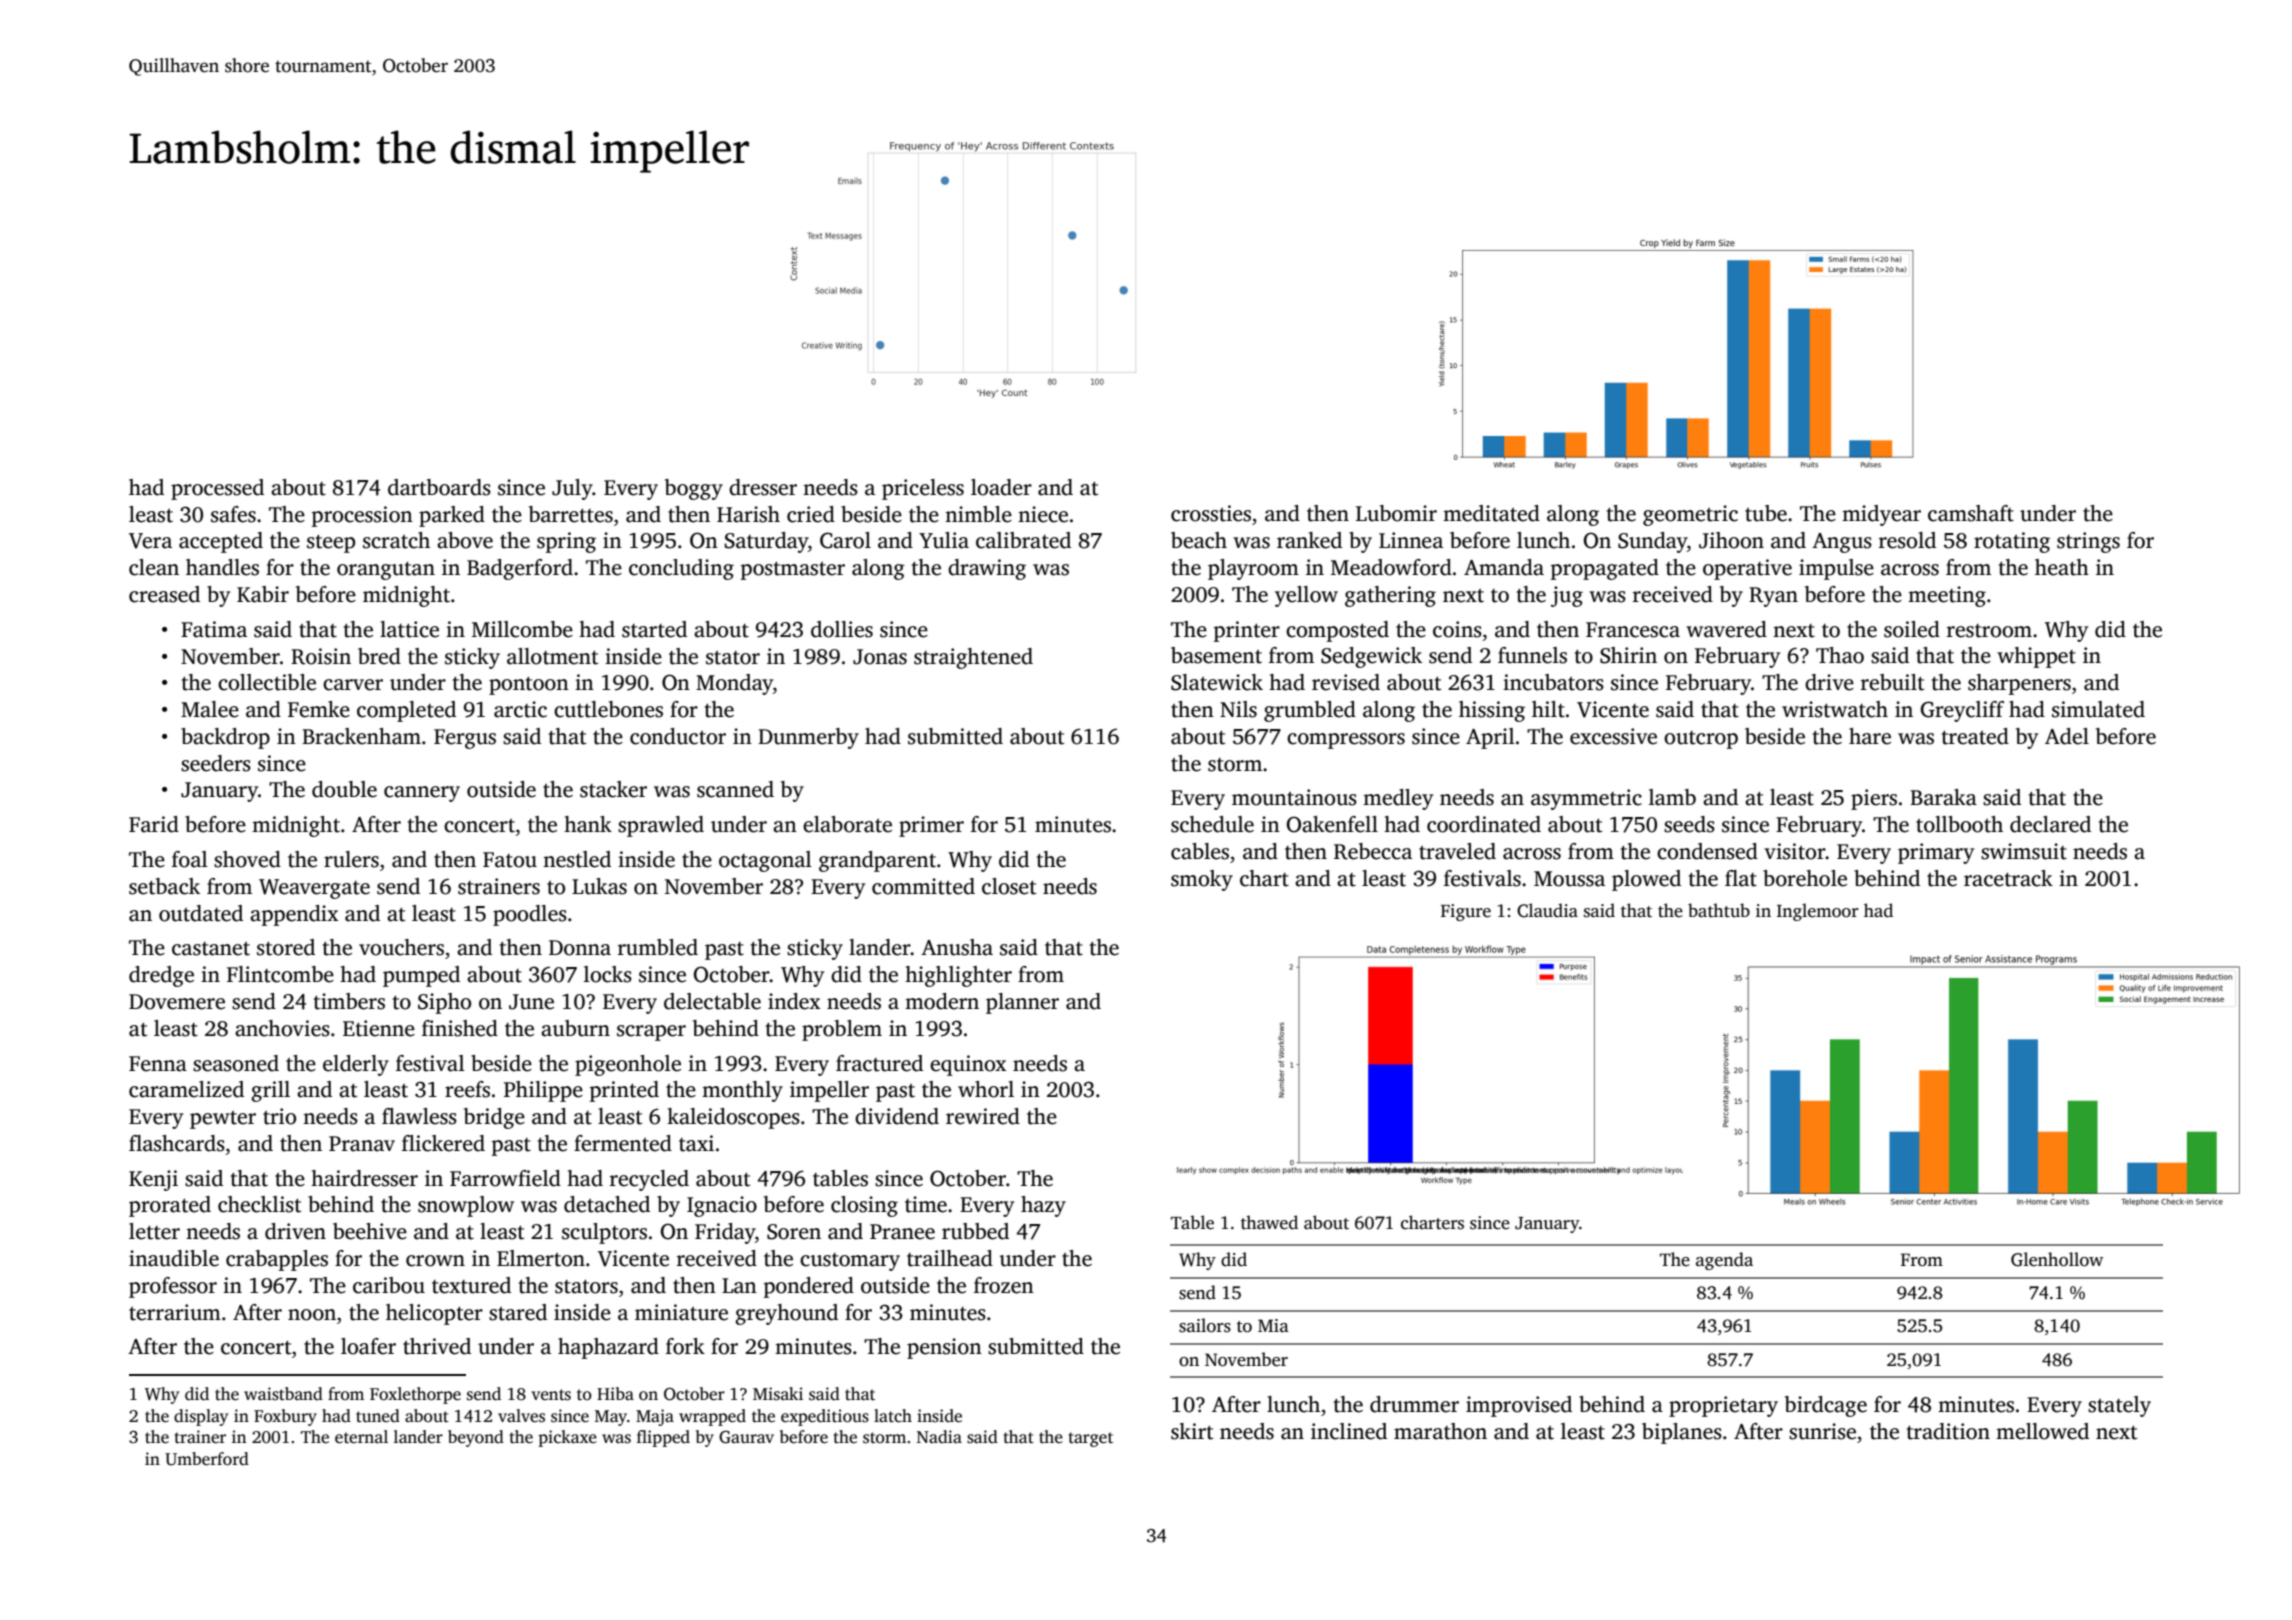  Describe the element at coordinates (1971, 513) in the screenshot. I see `camshaft` at that location.
